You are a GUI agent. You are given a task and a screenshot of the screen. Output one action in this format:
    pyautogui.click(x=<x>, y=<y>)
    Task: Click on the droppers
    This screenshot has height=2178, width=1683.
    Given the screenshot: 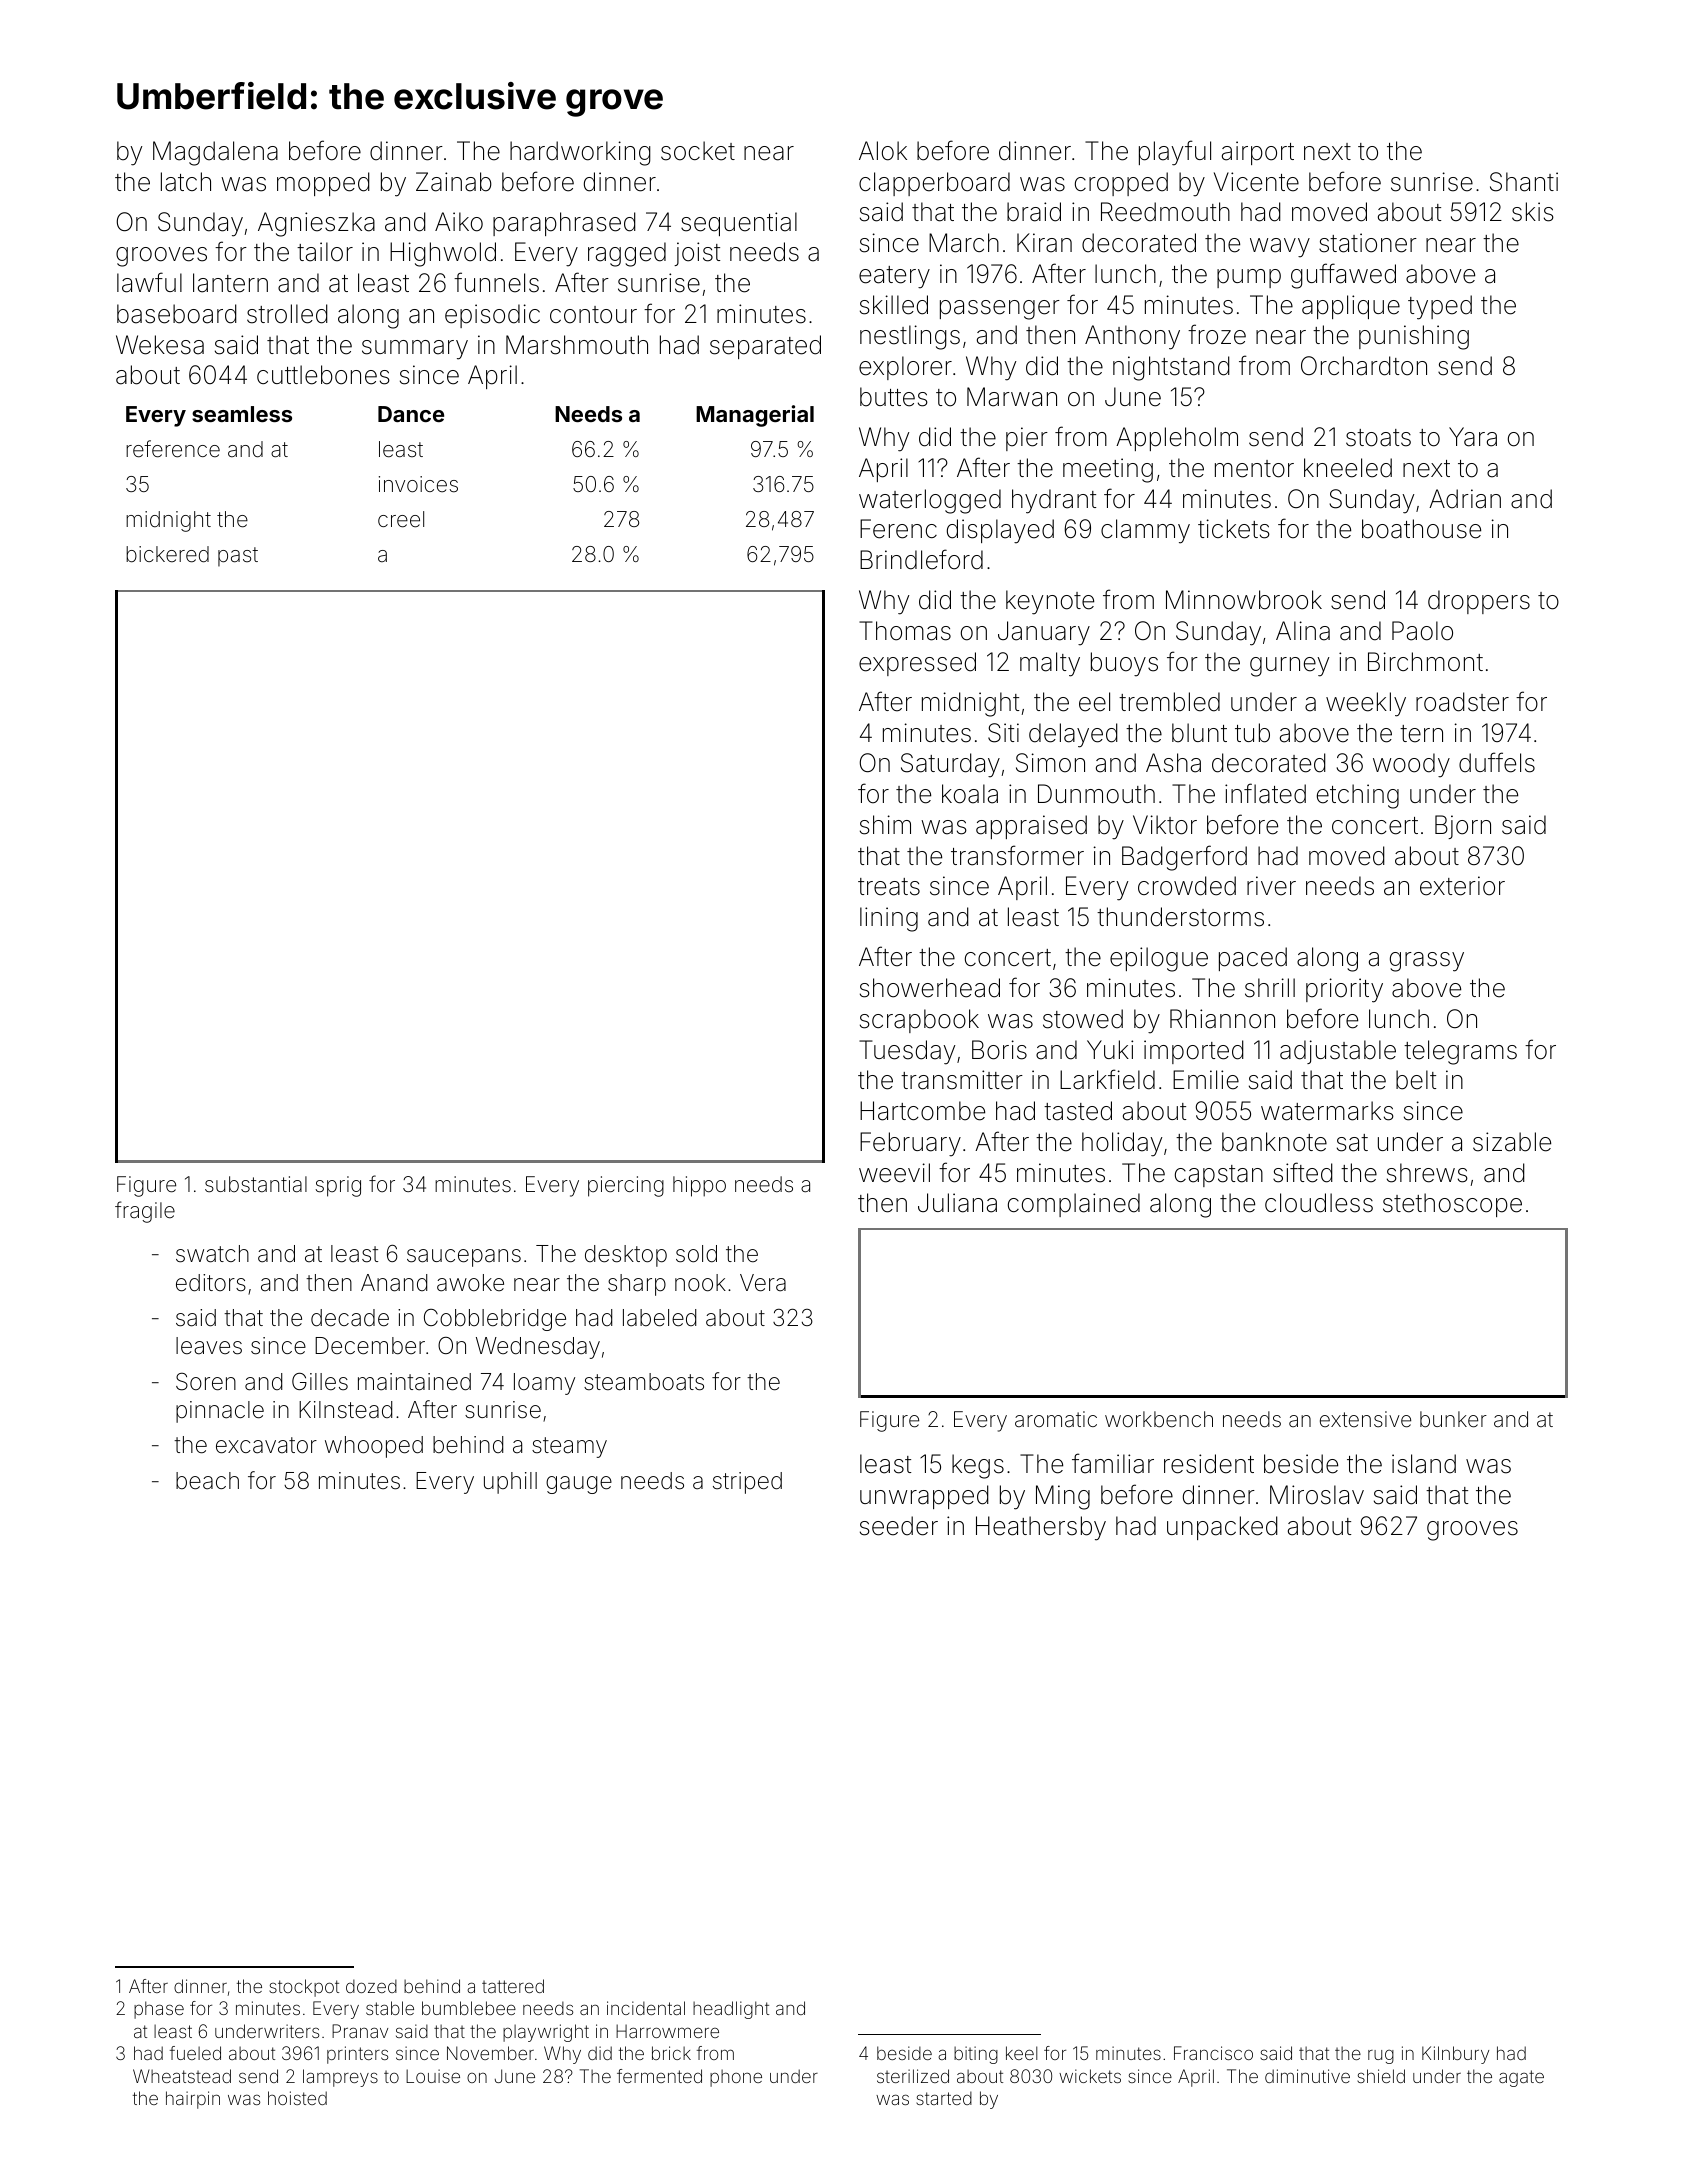 What is the action you would take?
    pyautogui.click(x=1479, y=602)
